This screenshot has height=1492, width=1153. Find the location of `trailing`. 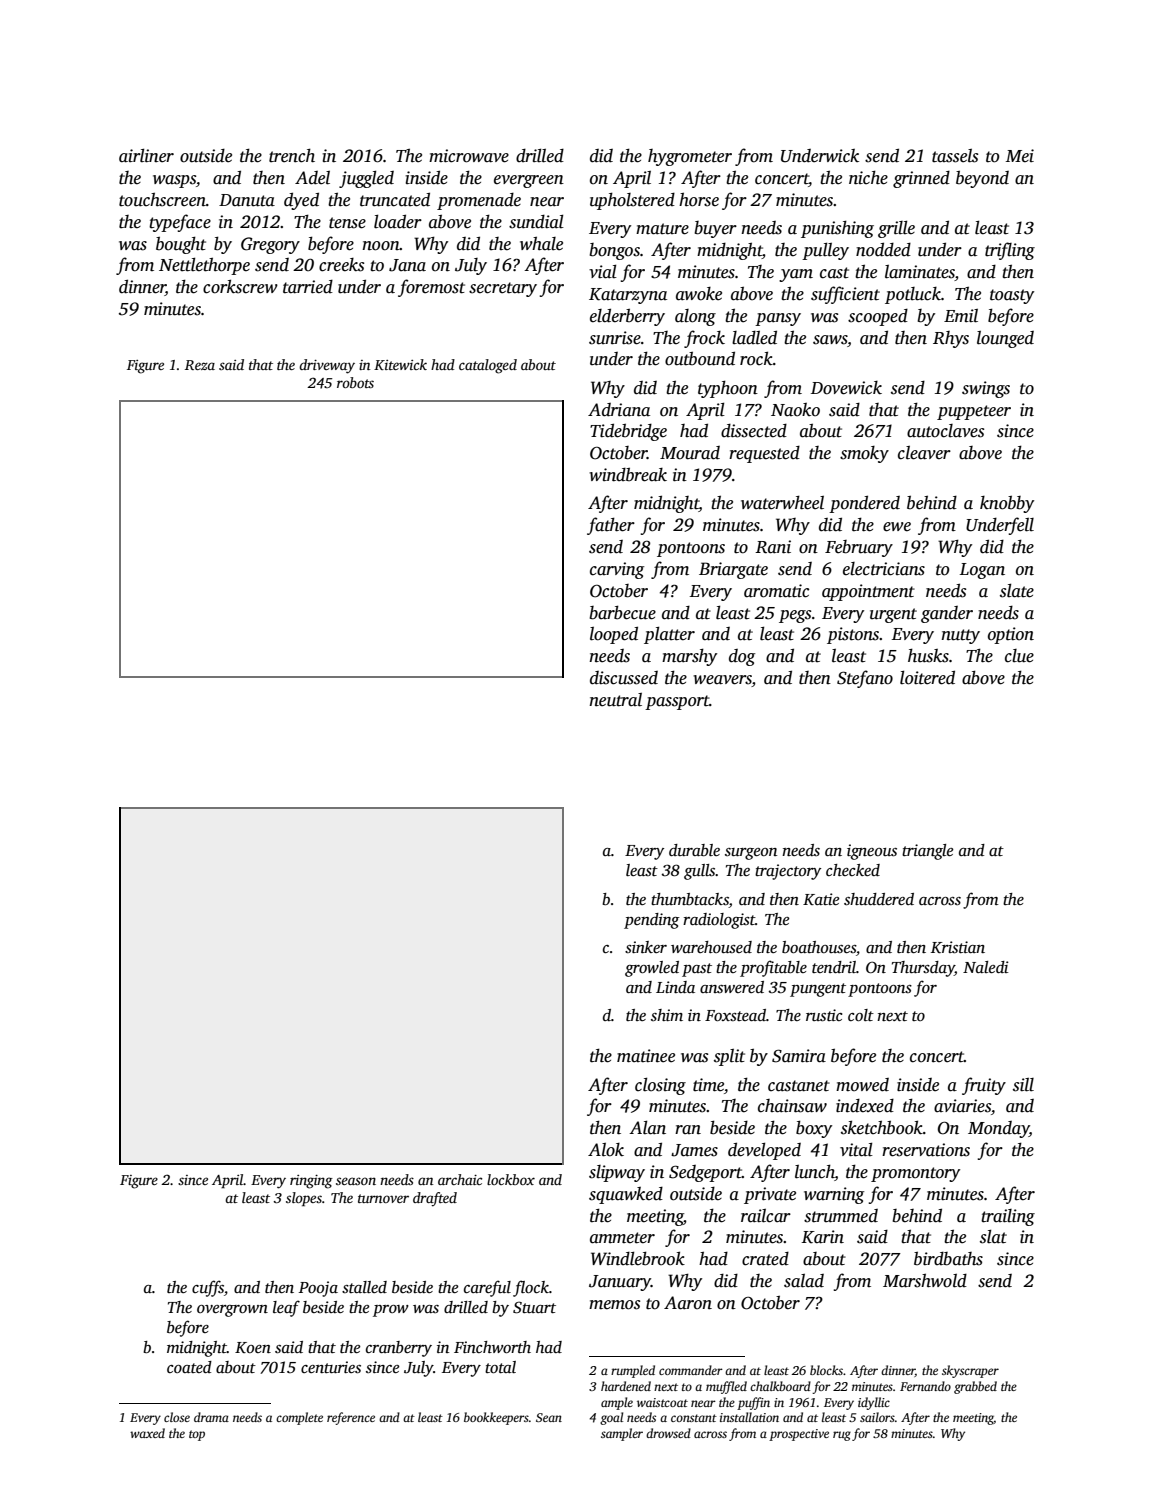

trailing is located at coordinates (1008, 1217).
